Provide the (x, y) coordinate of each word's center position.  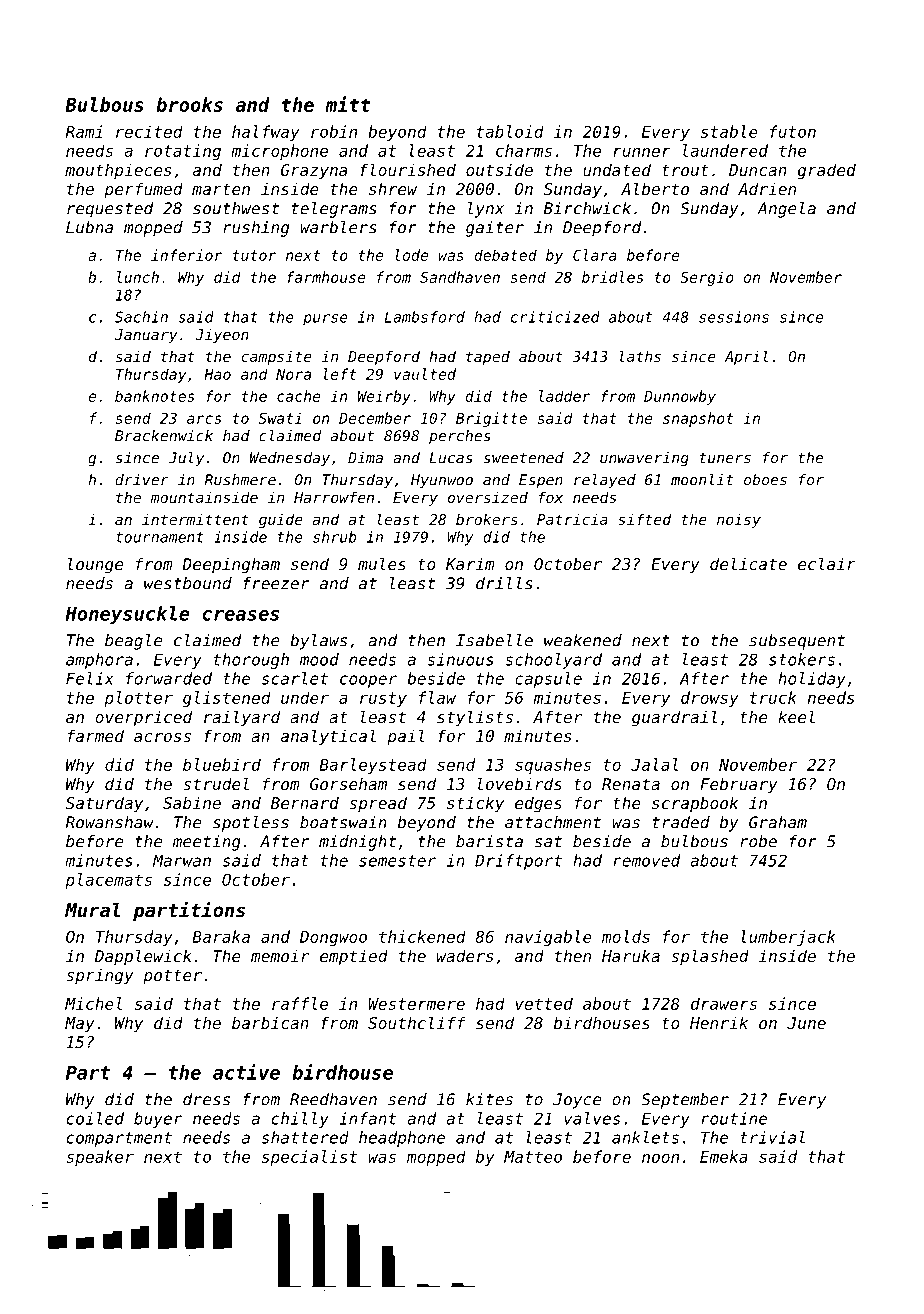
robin (334, 131)
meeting (207, 843)
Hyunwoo (442, 481)
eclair (827, 563)
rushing (256, 229)
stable (729, 131)
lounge (95, 565)
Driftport (518, 862)
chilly (300, 1120)
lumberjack (788, 938)
